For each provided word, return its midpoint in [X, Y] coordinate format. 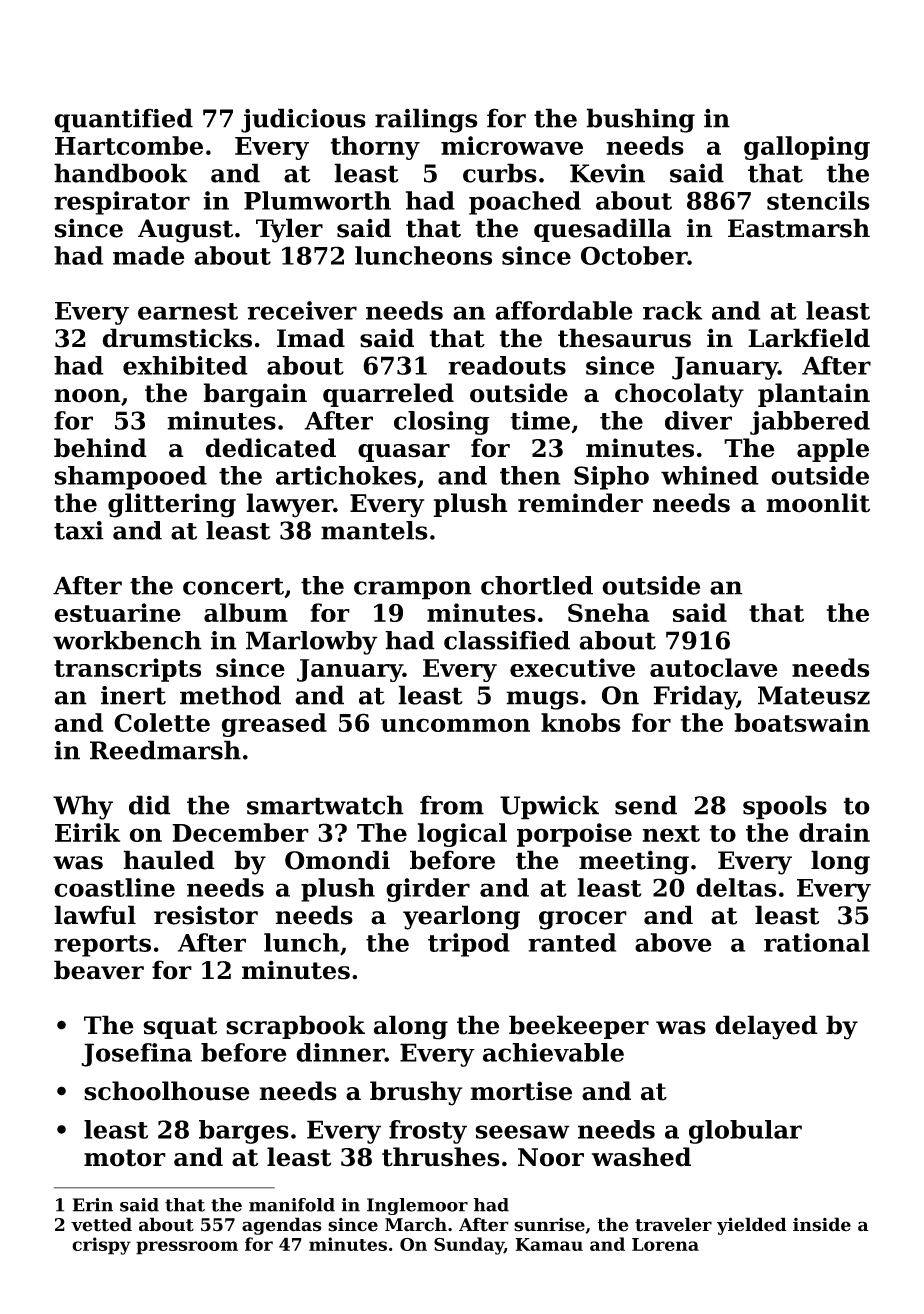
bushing [640, 120]
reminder [580, 503]
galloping [807, 148]
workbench [127, 640]
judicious [303, 120]
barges [244, 1132]
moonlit [818, 503]
